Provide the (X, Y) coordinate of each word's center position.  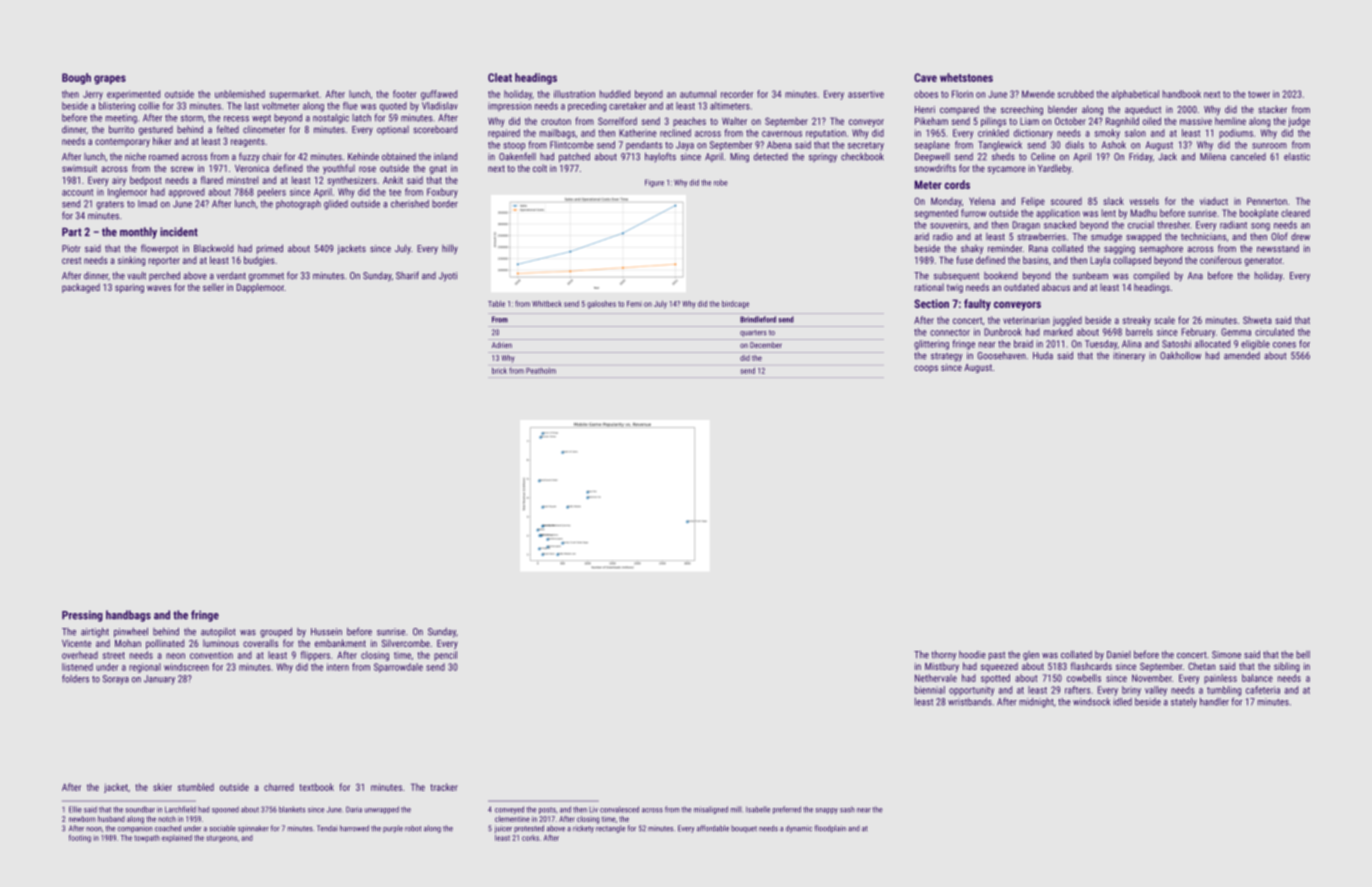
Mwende (1038, 94)
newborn (82, 819)
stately (1184, 703)
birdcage (735, 304)
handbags (128, 616)
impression (509, 107)
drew (1300, 237)
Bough (76, 79)
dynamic (799, 829)
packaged (81, 288)
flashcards (1091, 666)
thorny (943, 655)
